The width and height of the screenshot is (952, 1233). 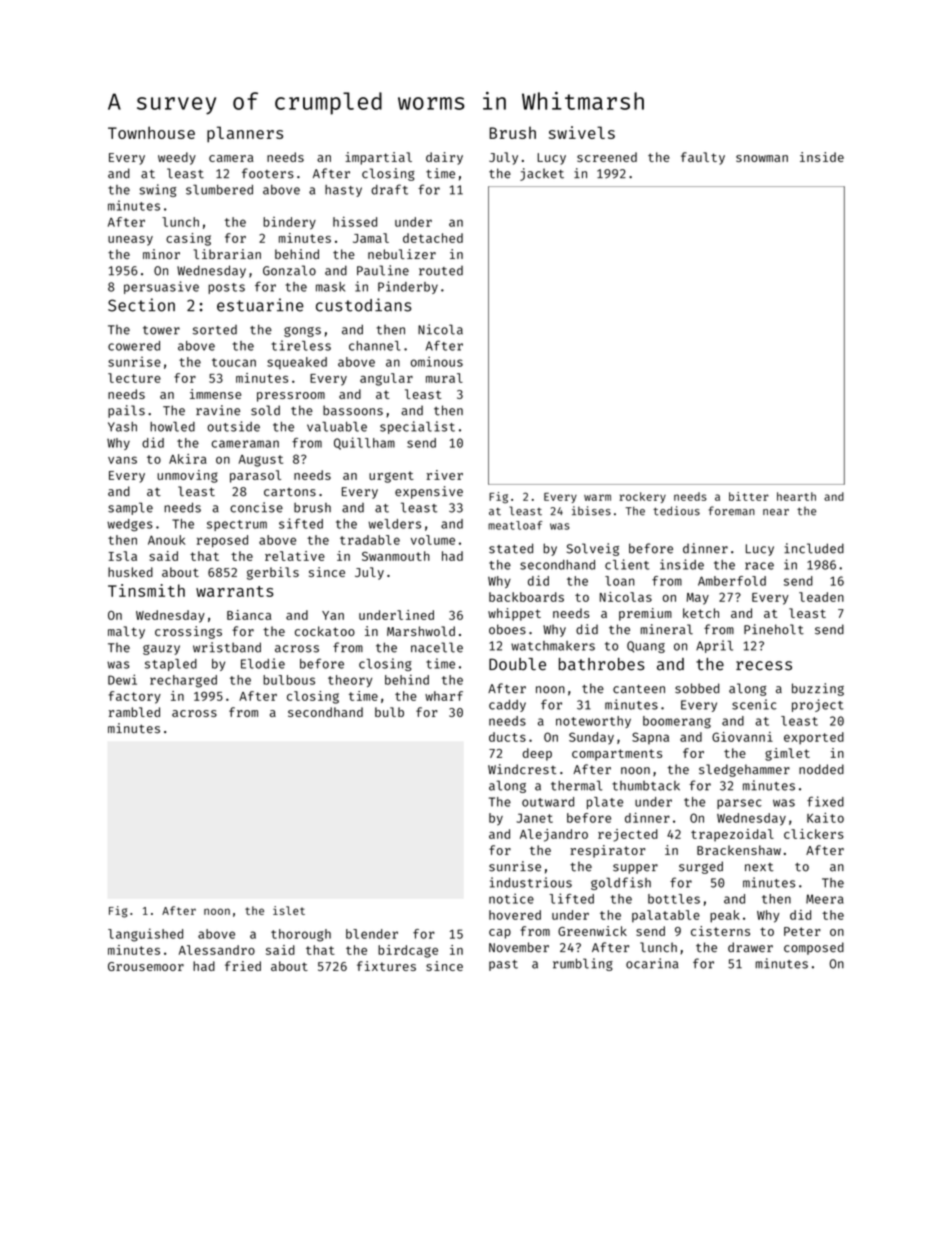 I want to click on Pinderby, so click(x=408, y=287).
